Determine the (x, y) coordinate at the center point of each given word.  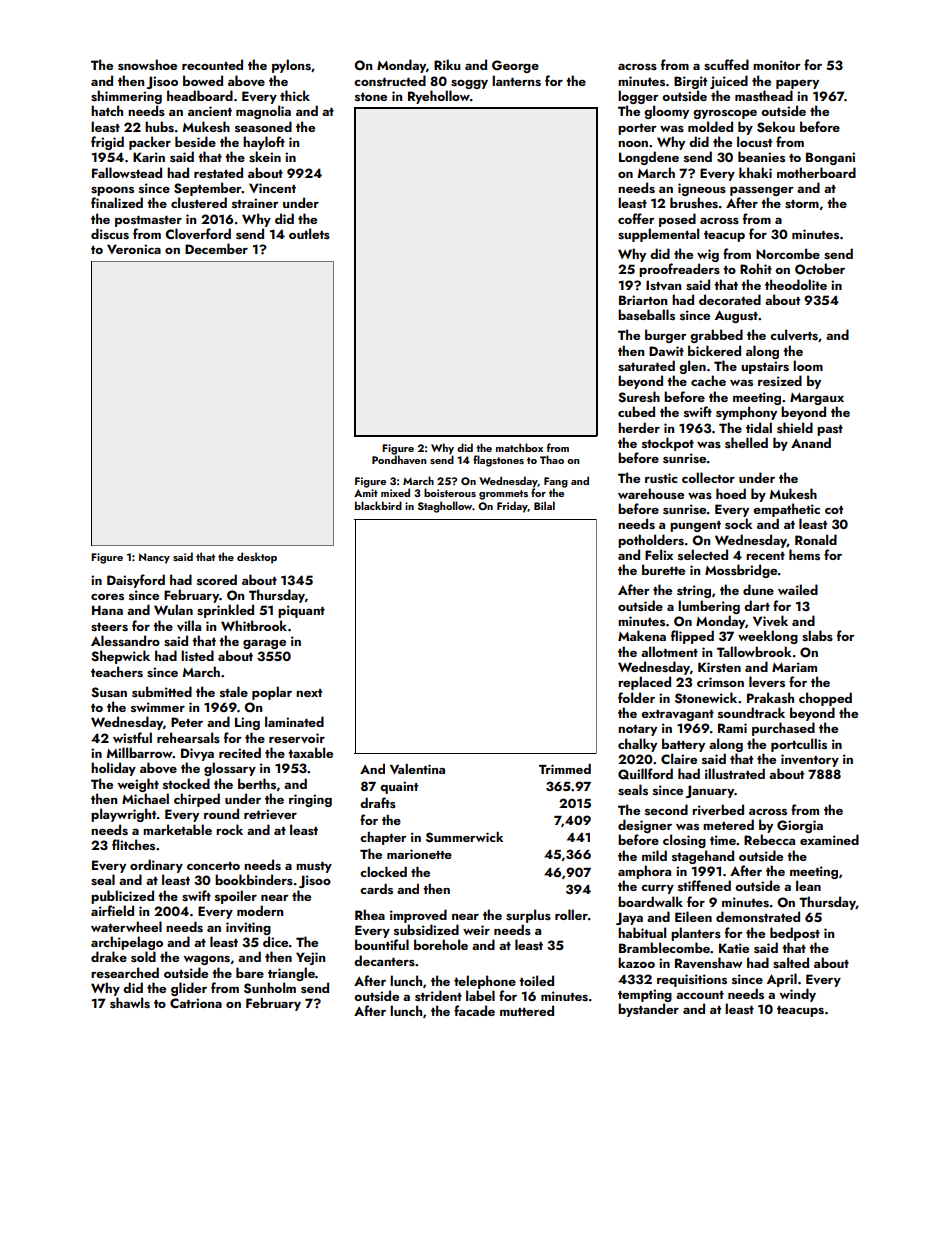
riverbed (718, 810)
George (515, 66)
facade (474, 1010)
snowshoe (147, 64)
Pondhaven (399, 459)
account (700, 995)
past (830, 430)
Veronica (134, 249)
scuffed (726, 64)
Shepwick (120, 657)
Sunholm (270, 988)
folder (636, 697)
